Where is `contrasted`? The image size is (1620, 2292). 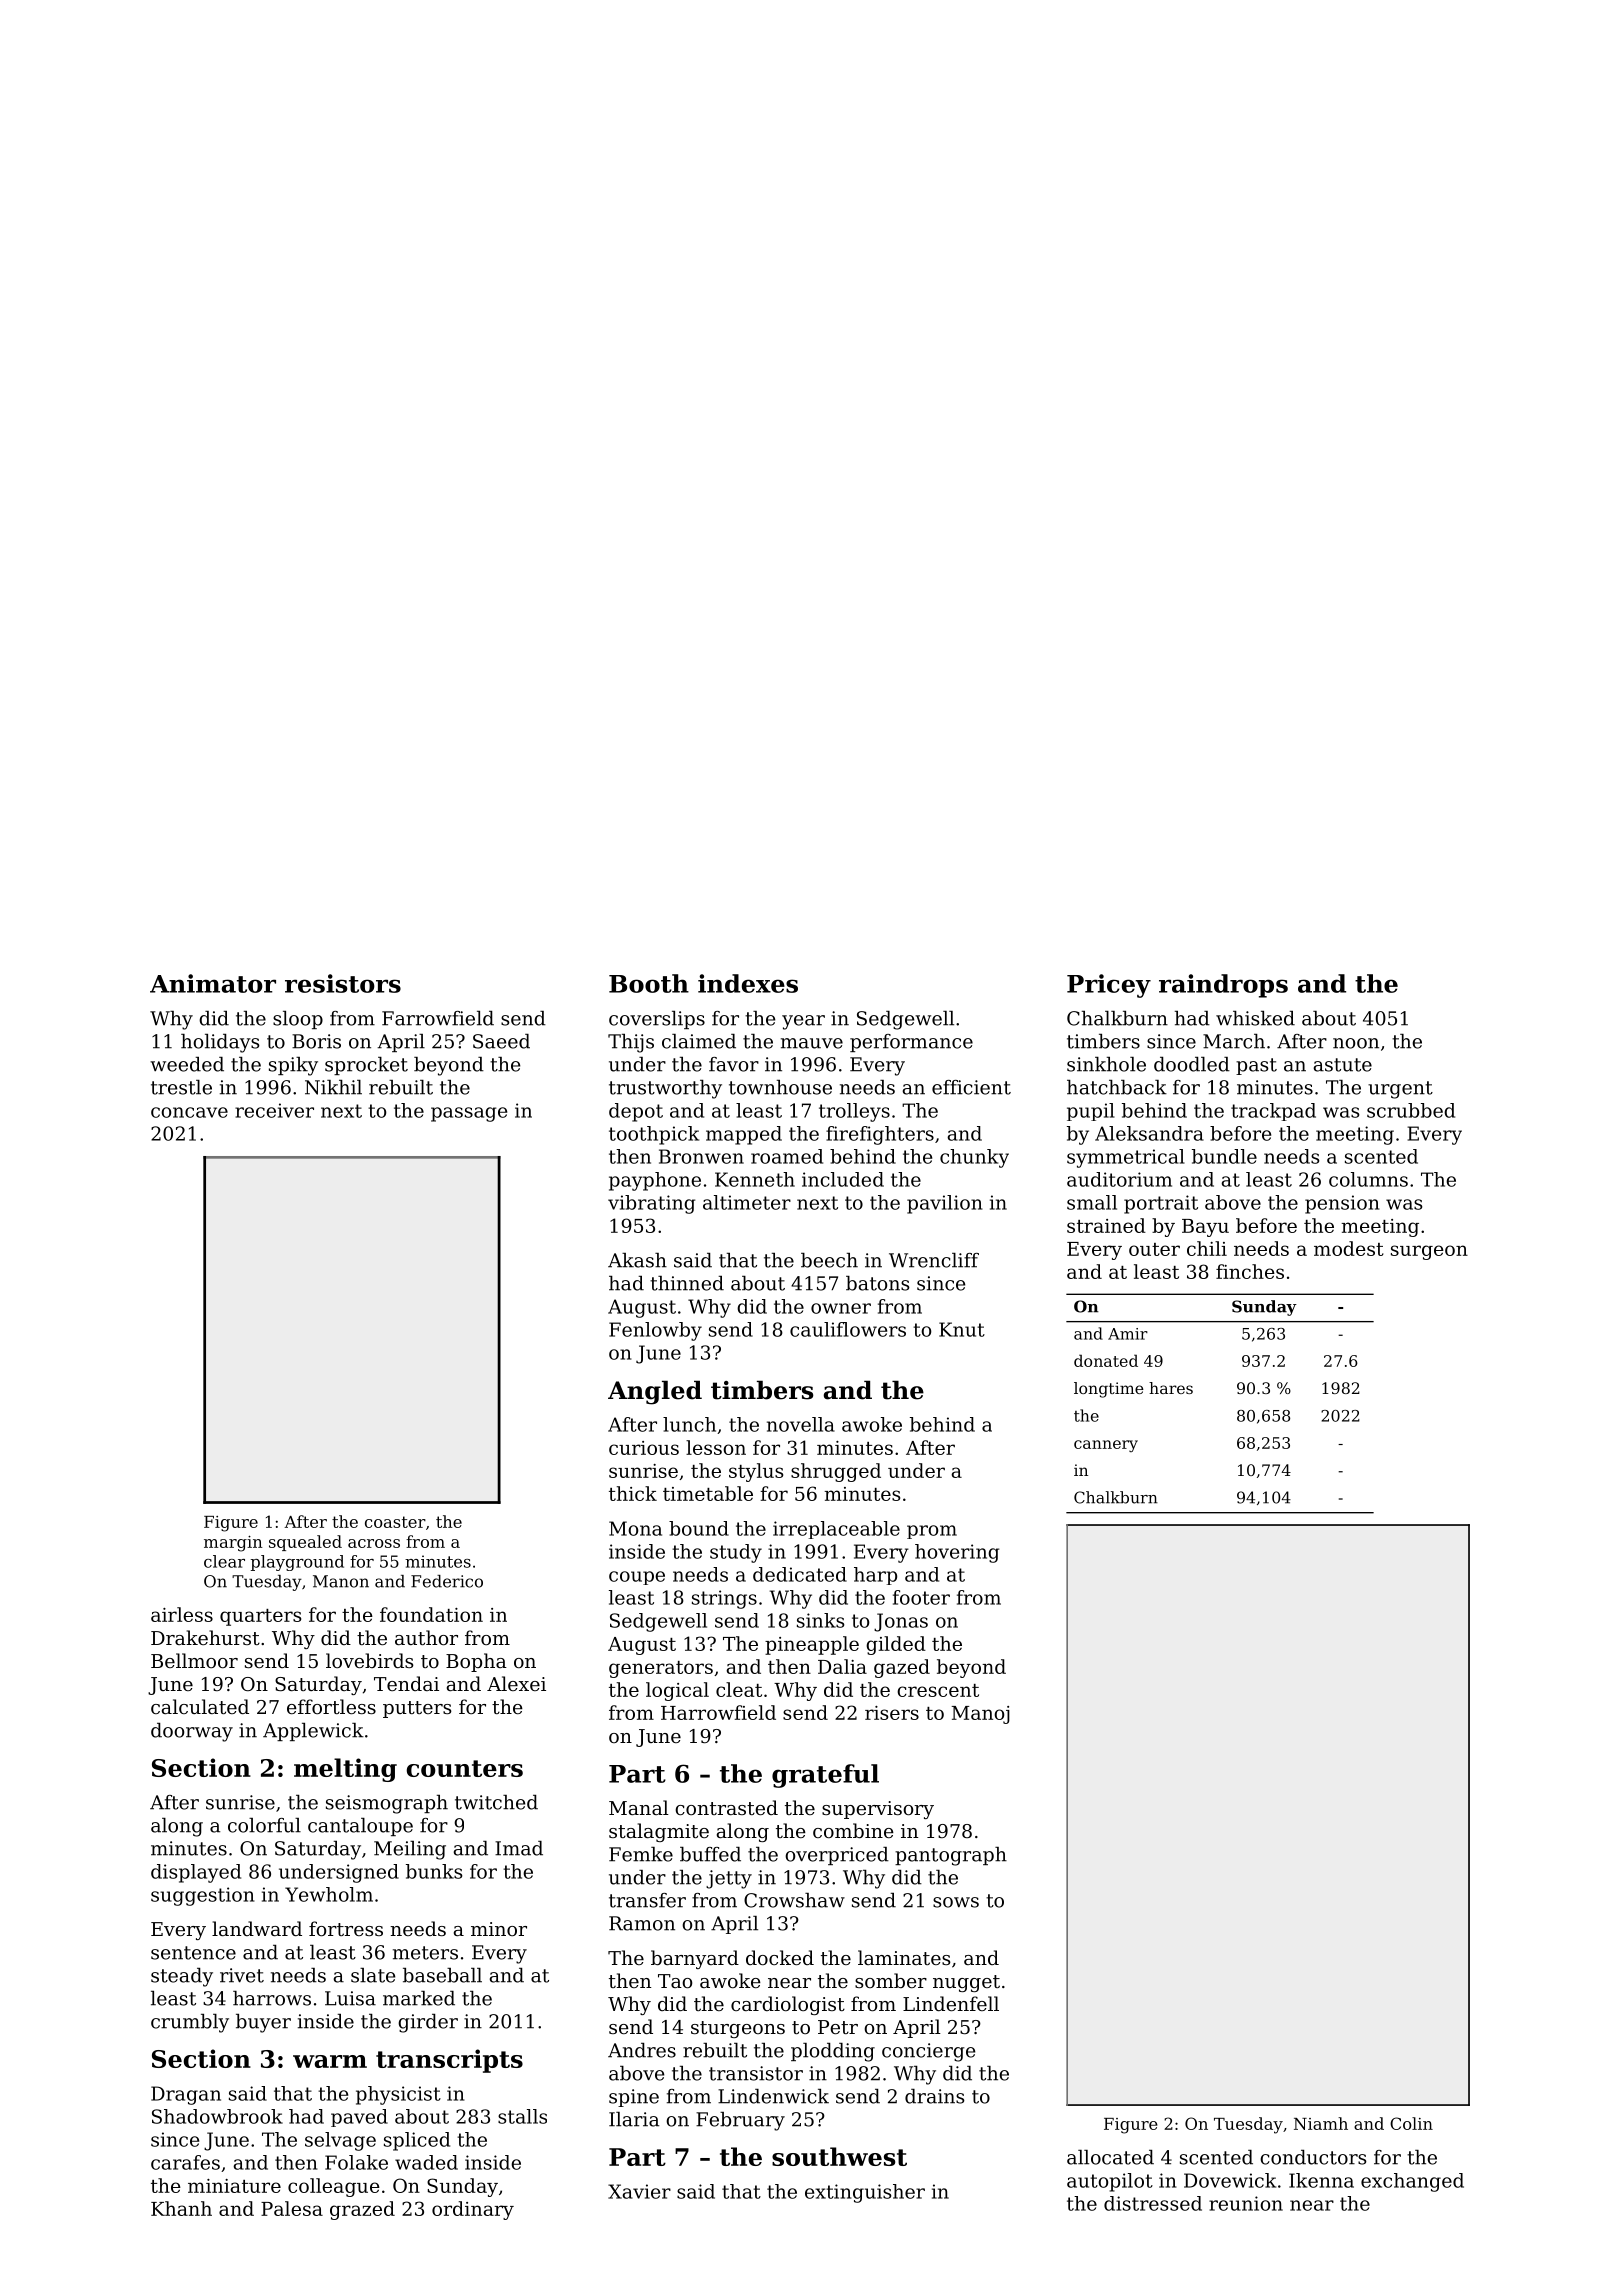 contrasted is located at coordinates (726, 1807).
